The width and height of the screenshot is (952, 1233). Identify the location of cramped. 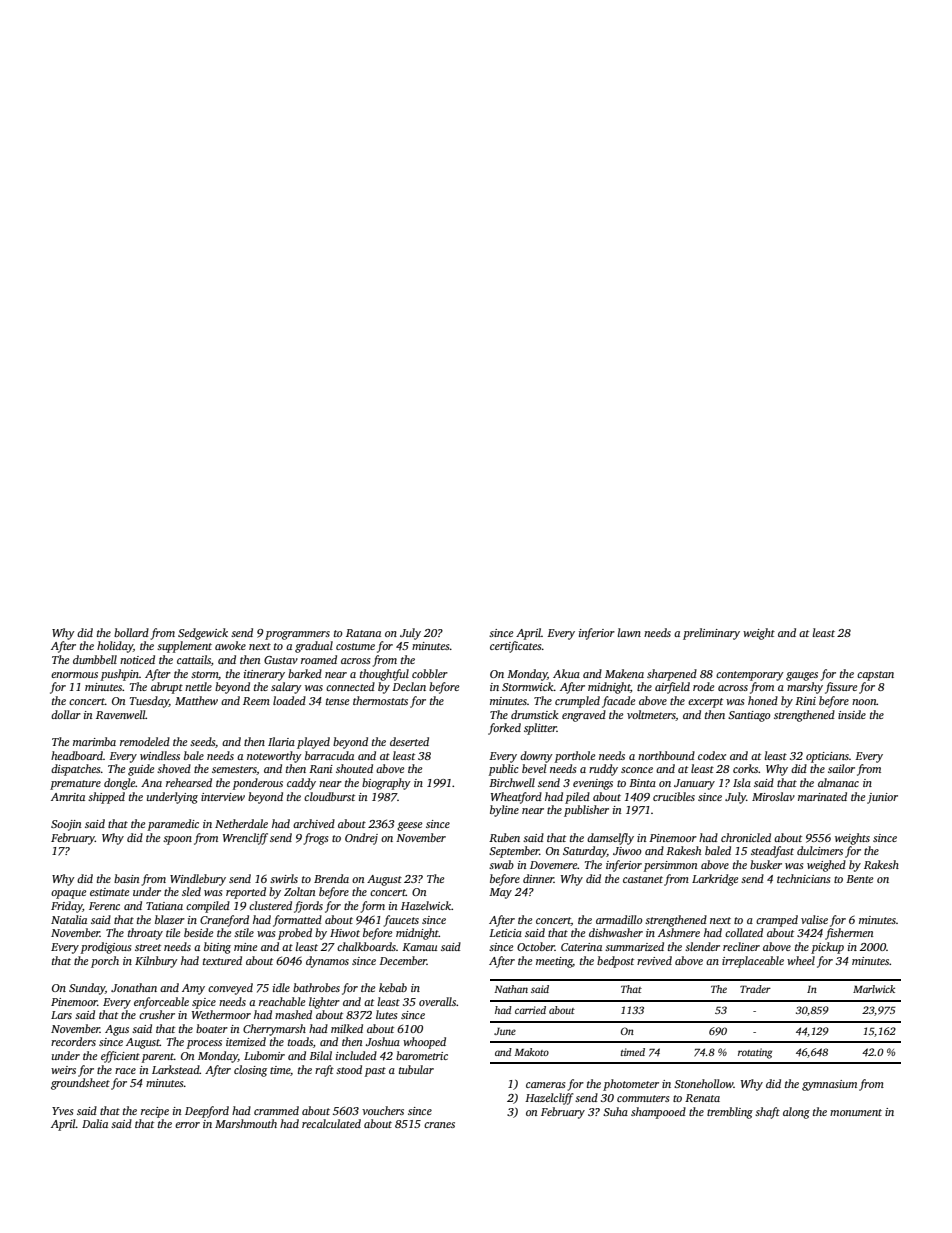
(777, 921).
